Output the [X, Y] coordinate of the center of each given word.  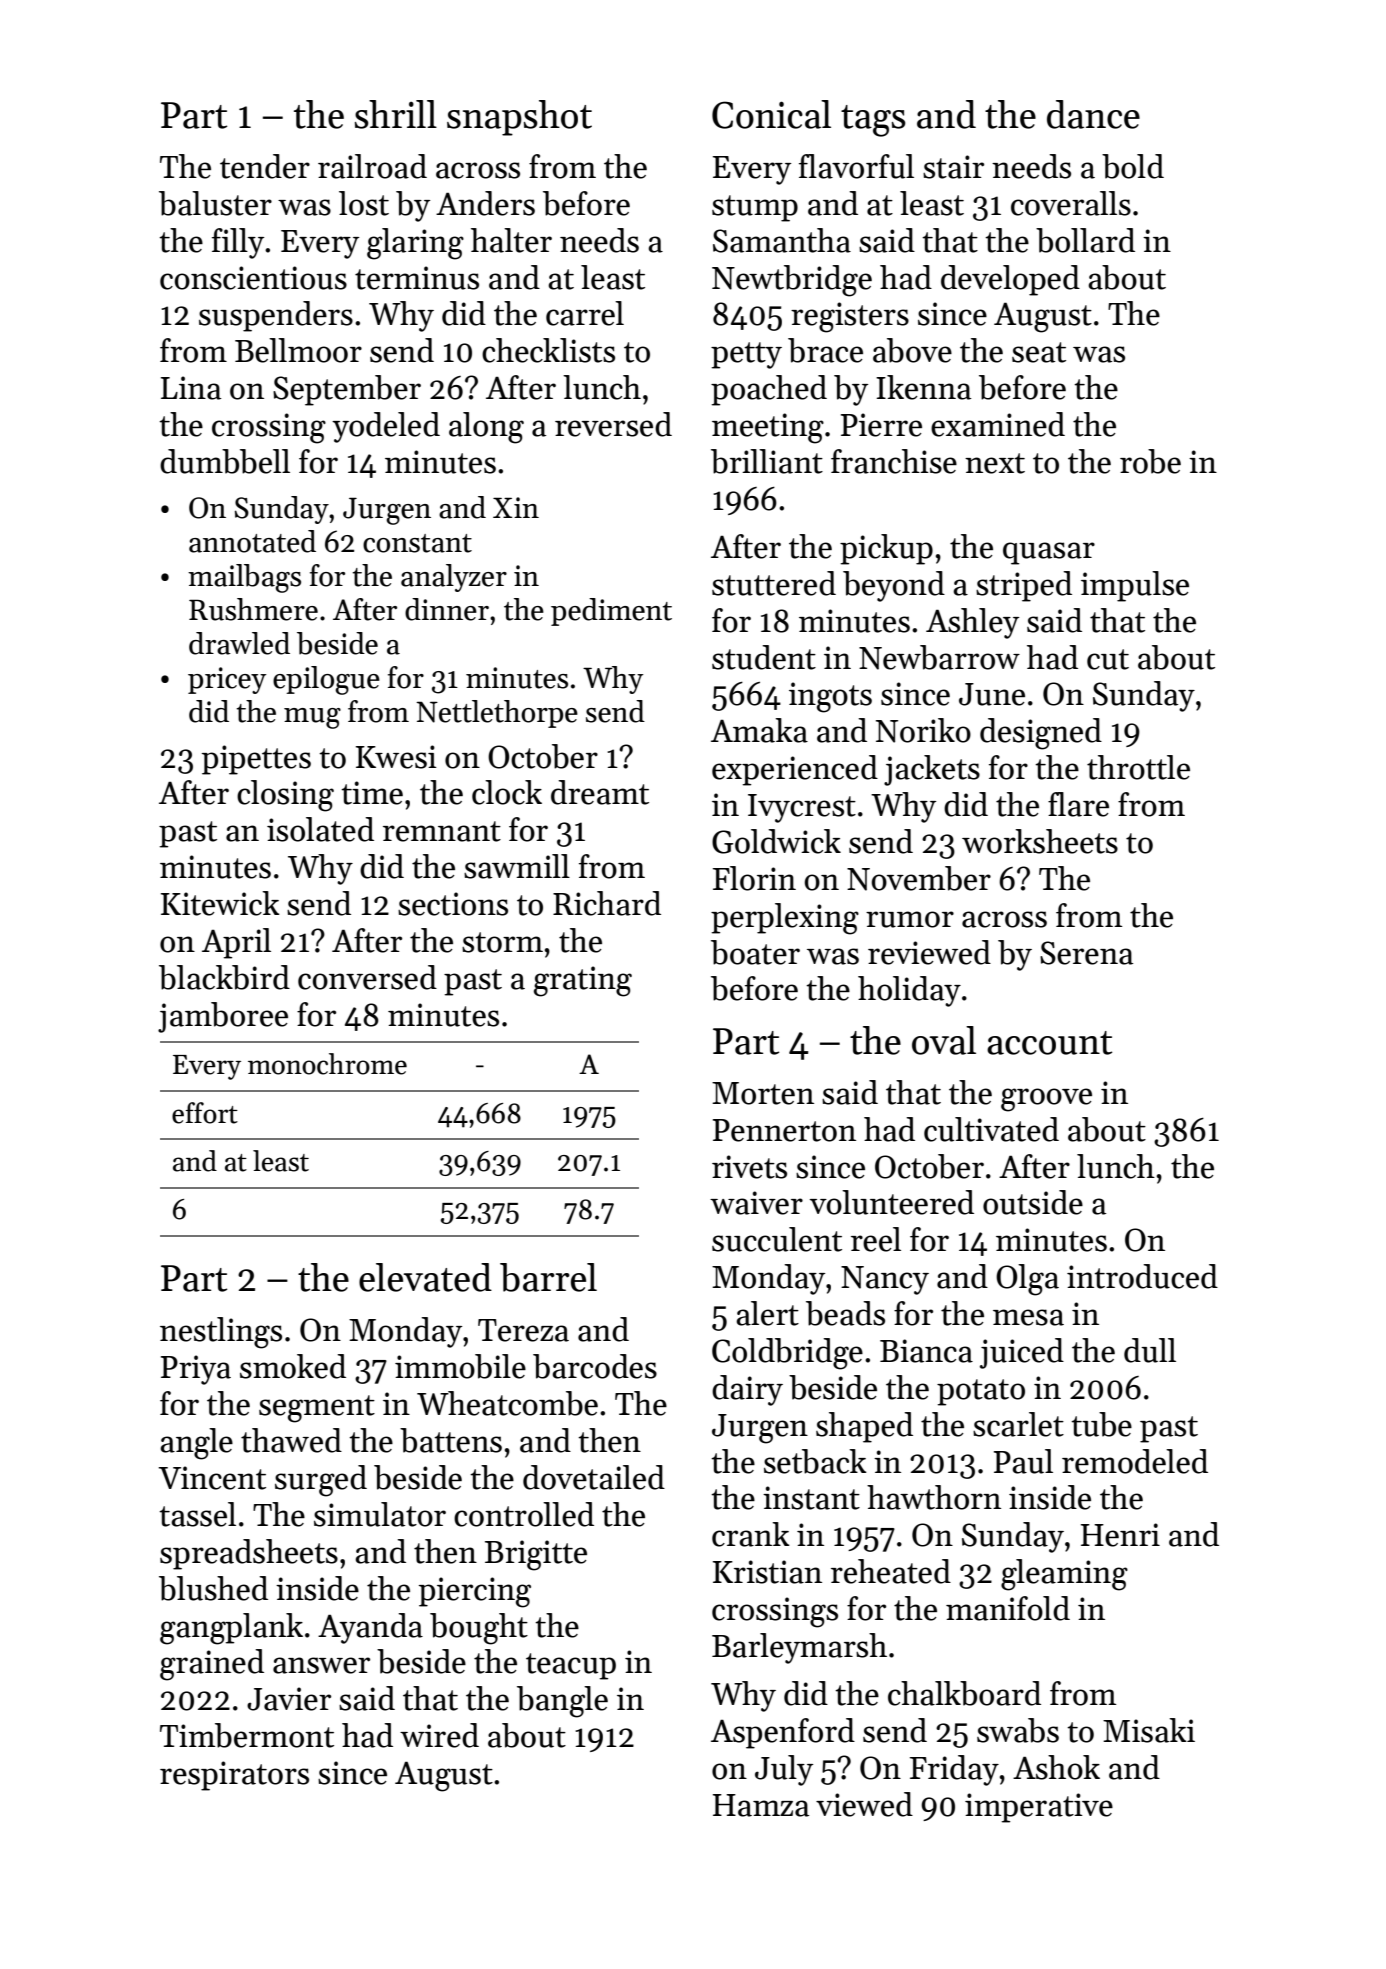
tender [265, 166]
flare [1078, 804]
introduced [1142, 1276]
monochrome [327, 1064]
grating [583, 981]
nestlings [221, 1333]
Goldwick [776, 841]
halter [511, 240]
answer [321, 1665]
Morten [763, 1093]
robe [1150, 461]
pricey [227, 680]
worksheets [1040, 841]
